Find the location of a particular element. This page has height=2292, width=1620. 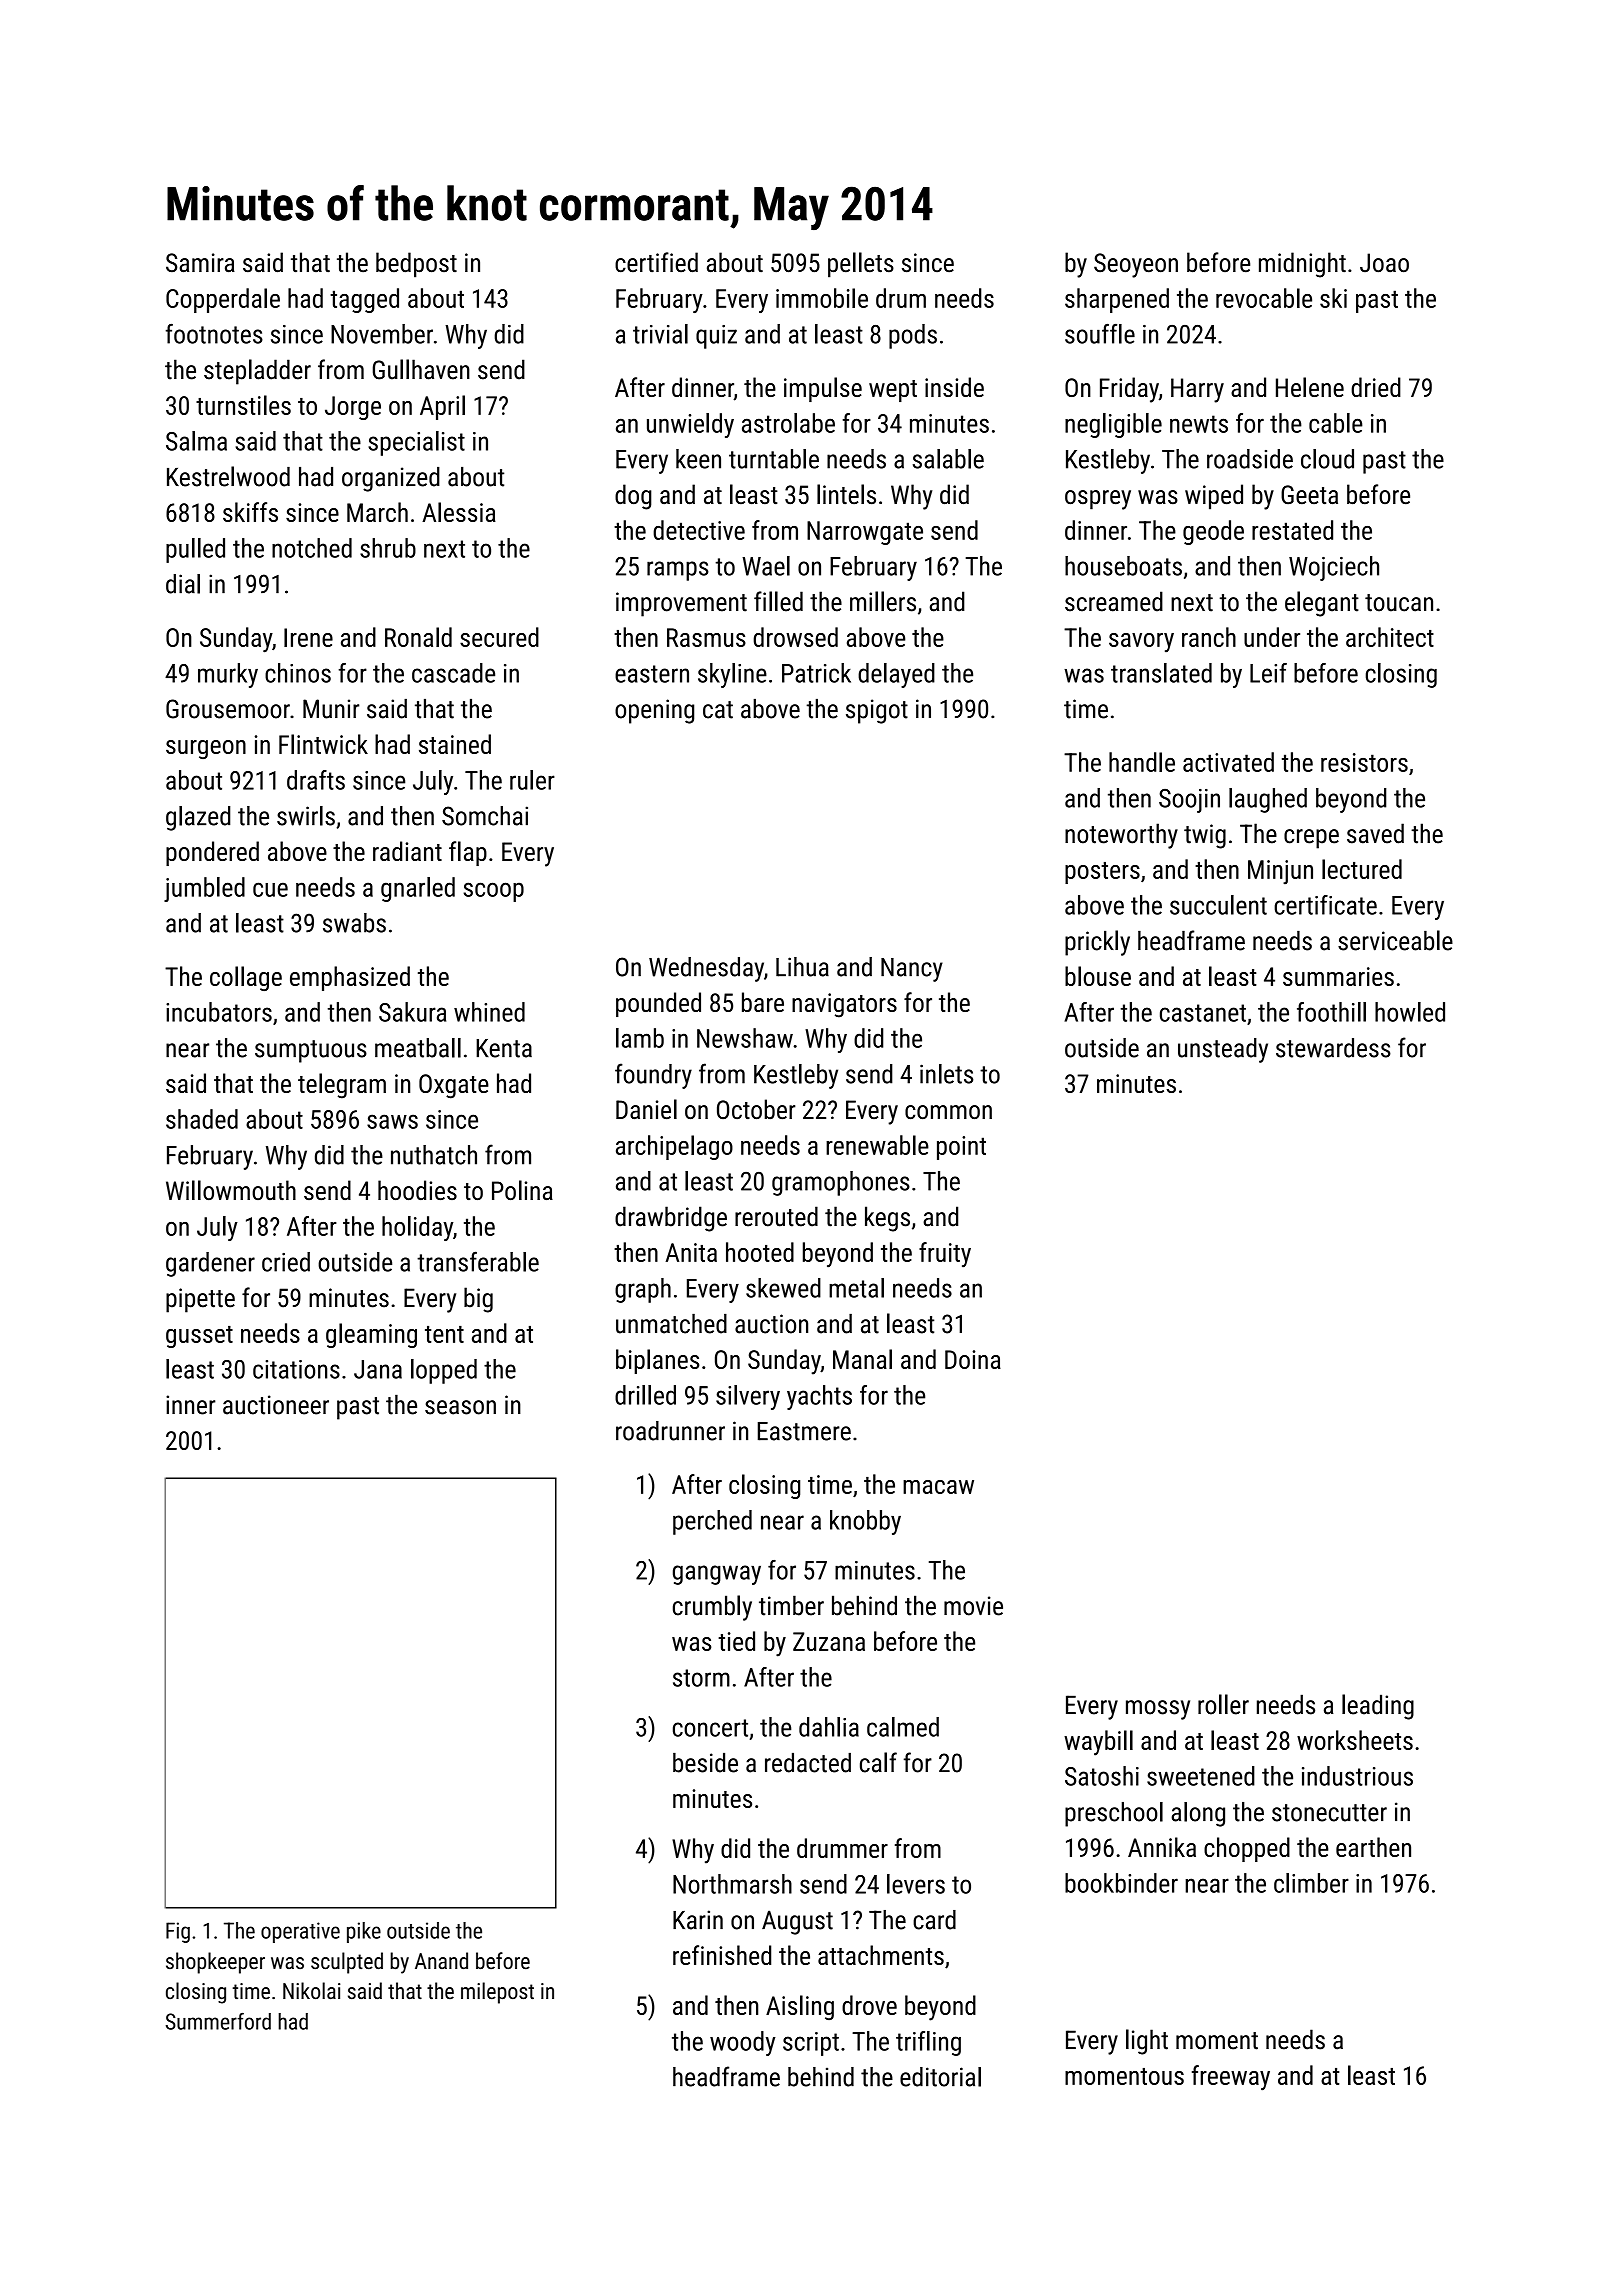

impulse is located at coordinates (823, 389).
